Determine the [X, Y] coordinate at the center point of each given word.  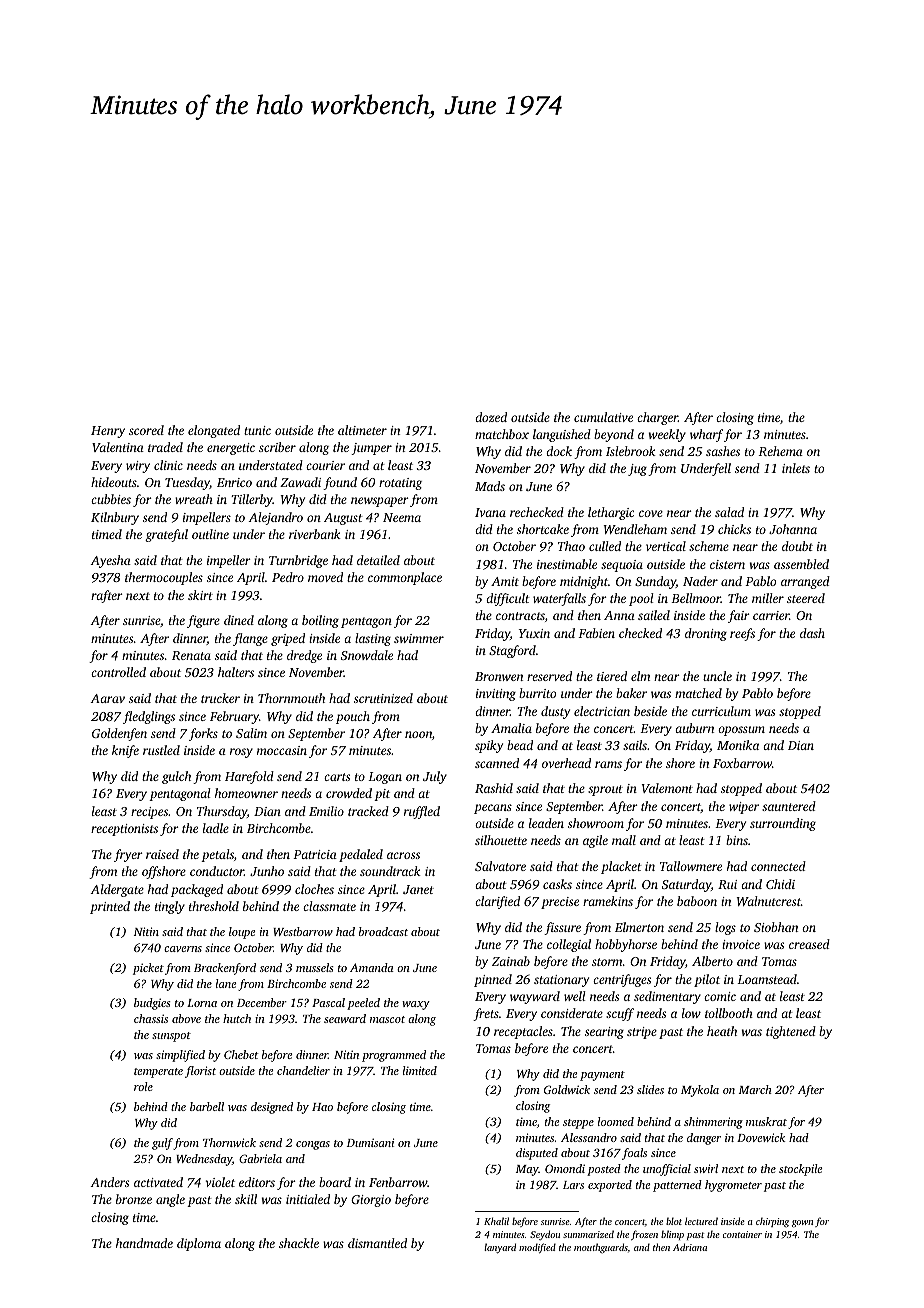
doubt [797, 546]
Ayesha [110, 561]
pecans [493, 809]
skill [246, 1199]
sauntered [789, 806]
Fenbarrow [398, 1182]
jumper [371, 449]
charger [657, 418]
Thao [571, 546]
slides [650, 1089]
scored [146, 430]
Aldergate [117, 890]
